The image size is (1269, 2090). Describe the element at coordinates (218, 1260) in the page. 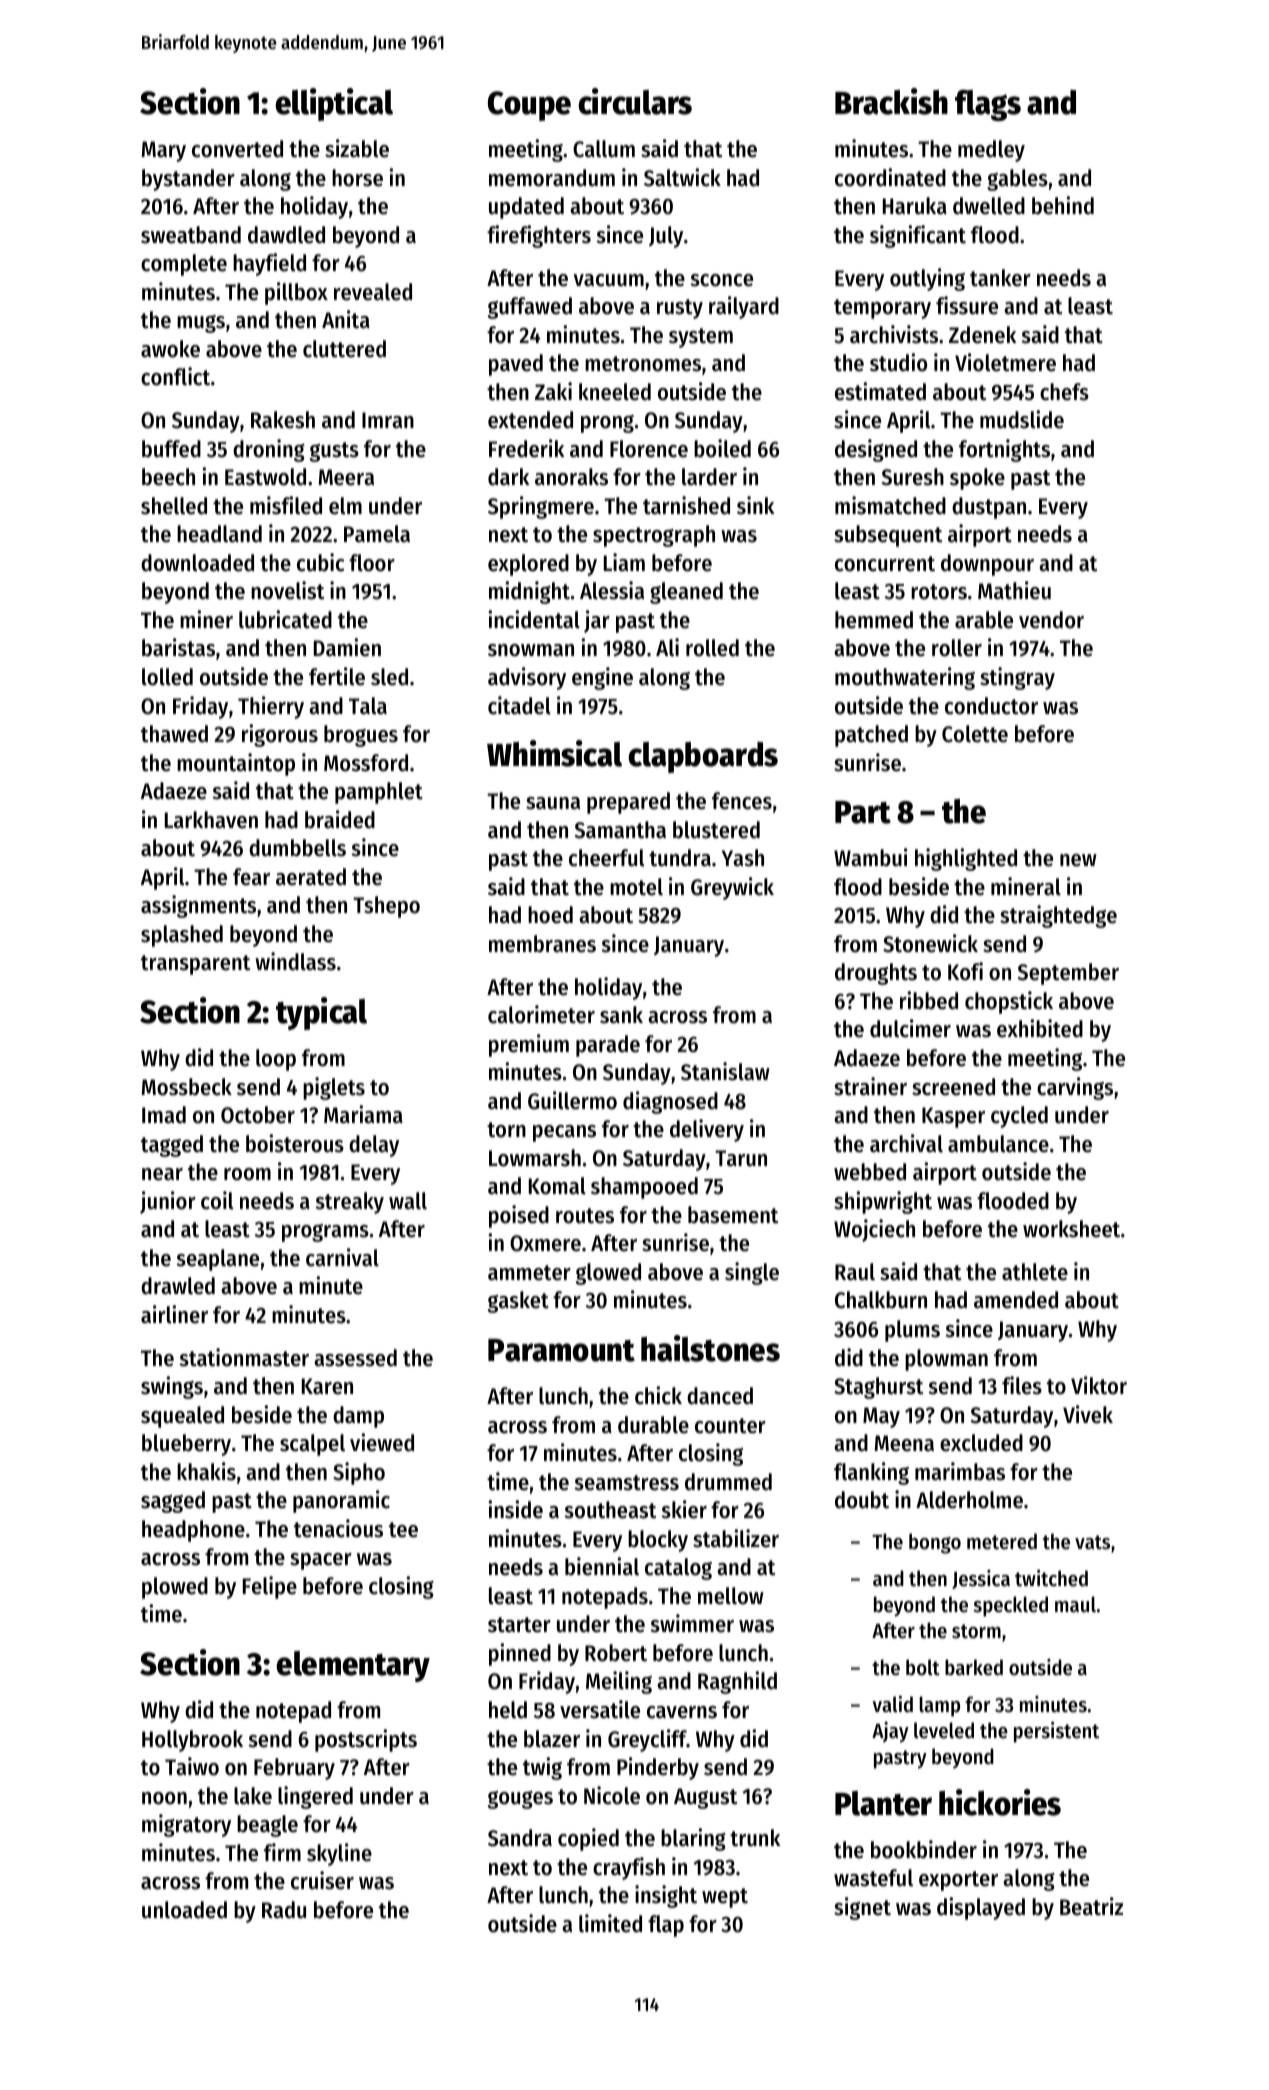

I see `seaplane` at that location.
